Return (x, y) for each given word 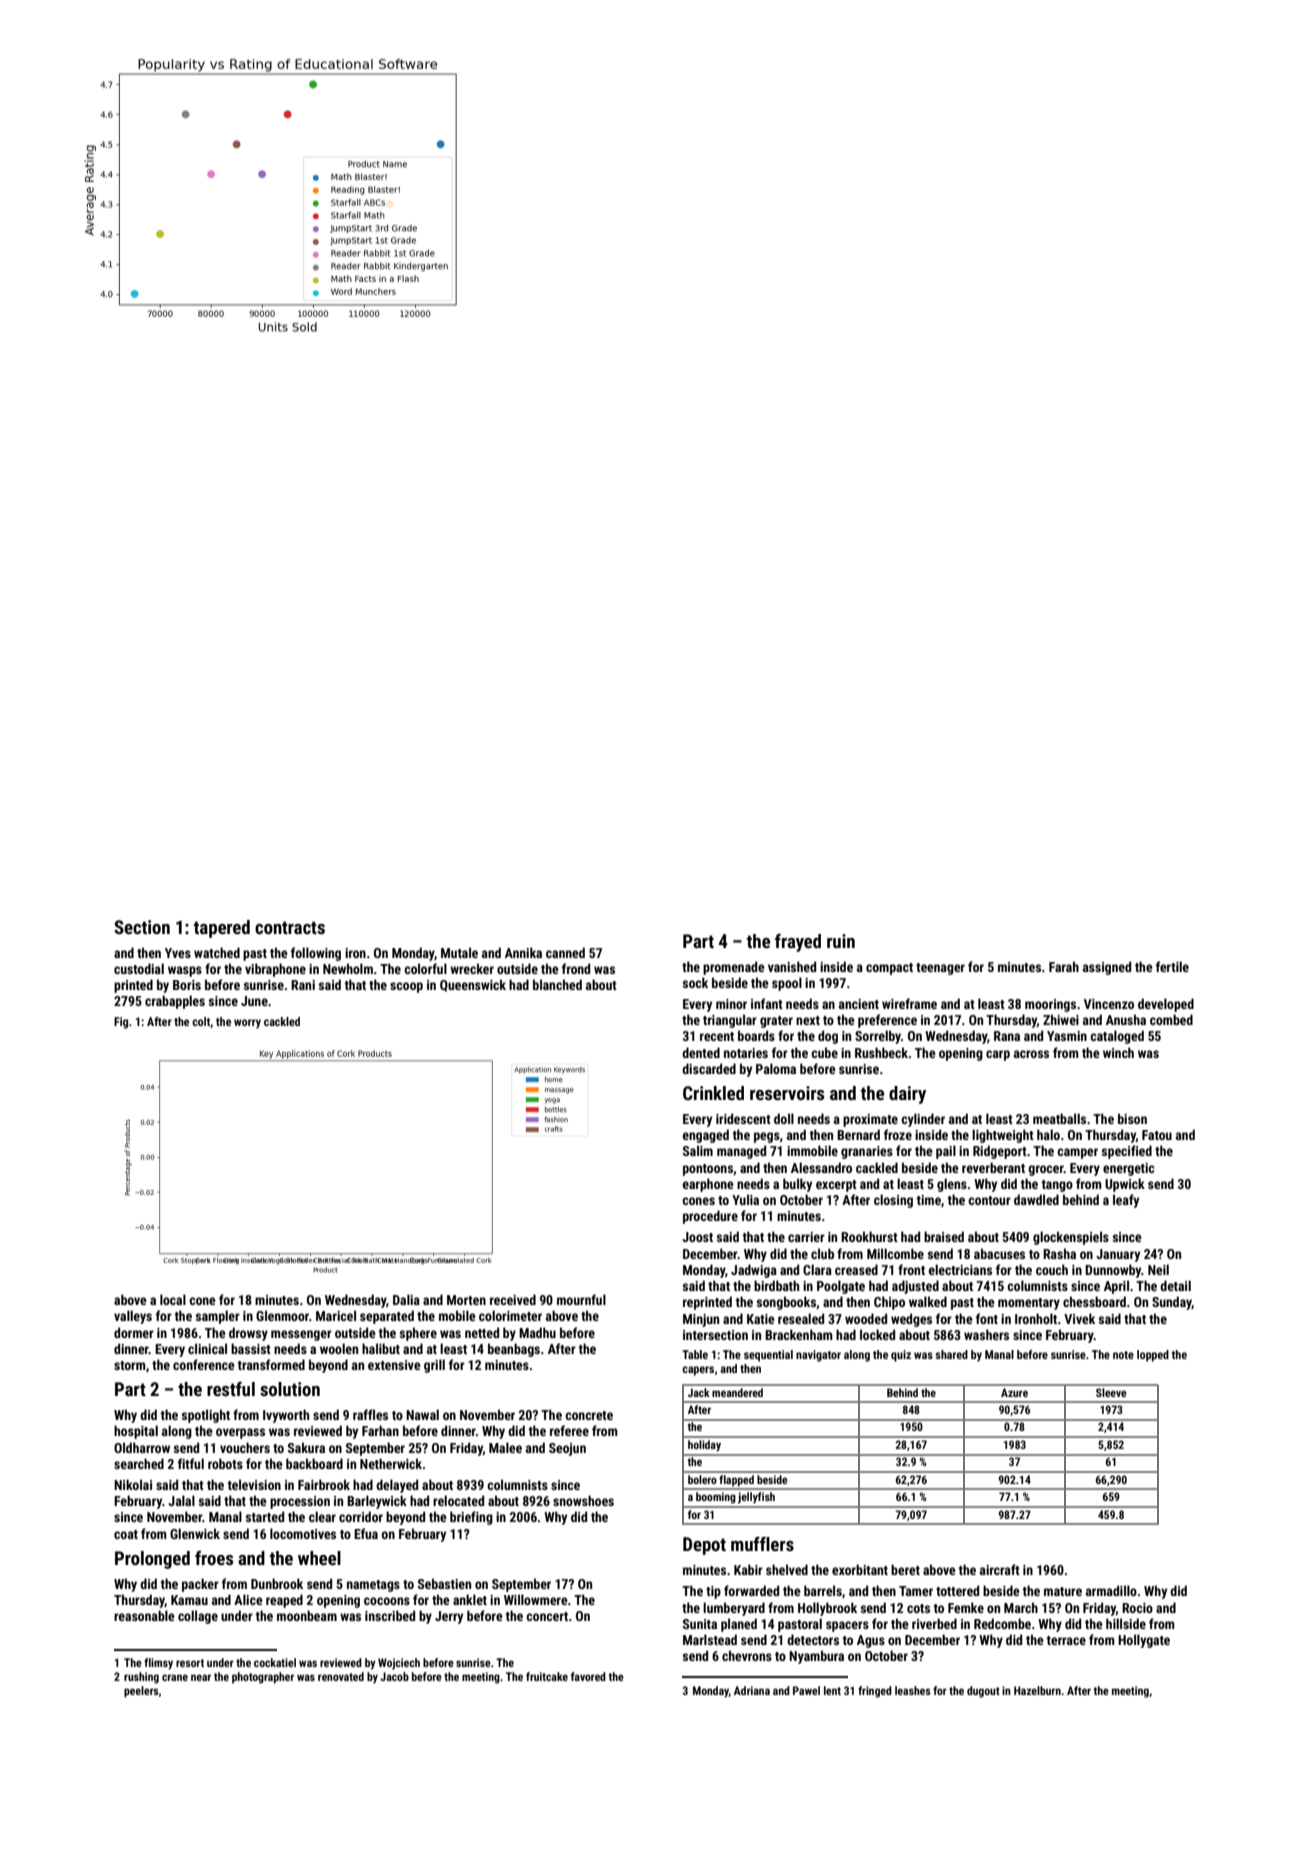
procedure (710, 1217)
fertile (1172, 966)
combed (1171, 1019)
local (173, 1299)
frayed (798, 943)
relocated (458, 1500)
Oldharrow (142, 1447)
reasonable (144, 1615)
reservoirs (787, 1093)
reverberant (993, 1167)
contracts (290, 927)
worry (247, 1024)
